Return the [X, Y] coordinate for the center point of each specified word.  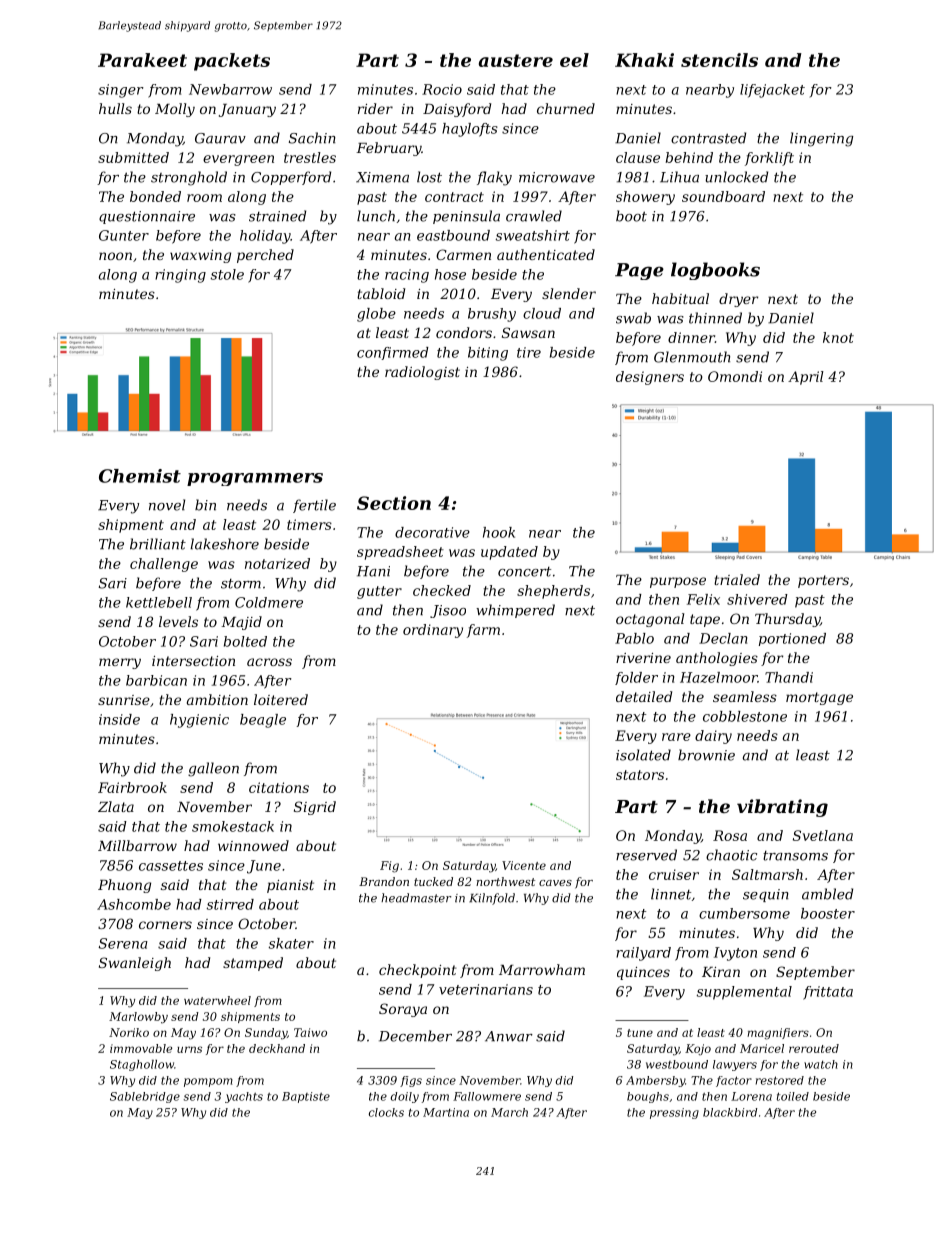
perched [265, 256]
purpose [678, 582]
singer [121, 91]
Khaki [644, 60]
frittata [828, 993]
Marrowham [542, 969]
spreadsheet [400, 553]
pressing [674, 1113]
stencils [719, 60]
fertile [314, 506]
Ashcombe [134, 904]
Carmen [463, 254]
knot [838, 337]
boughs [648, 1097]
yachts [244, 1097]
